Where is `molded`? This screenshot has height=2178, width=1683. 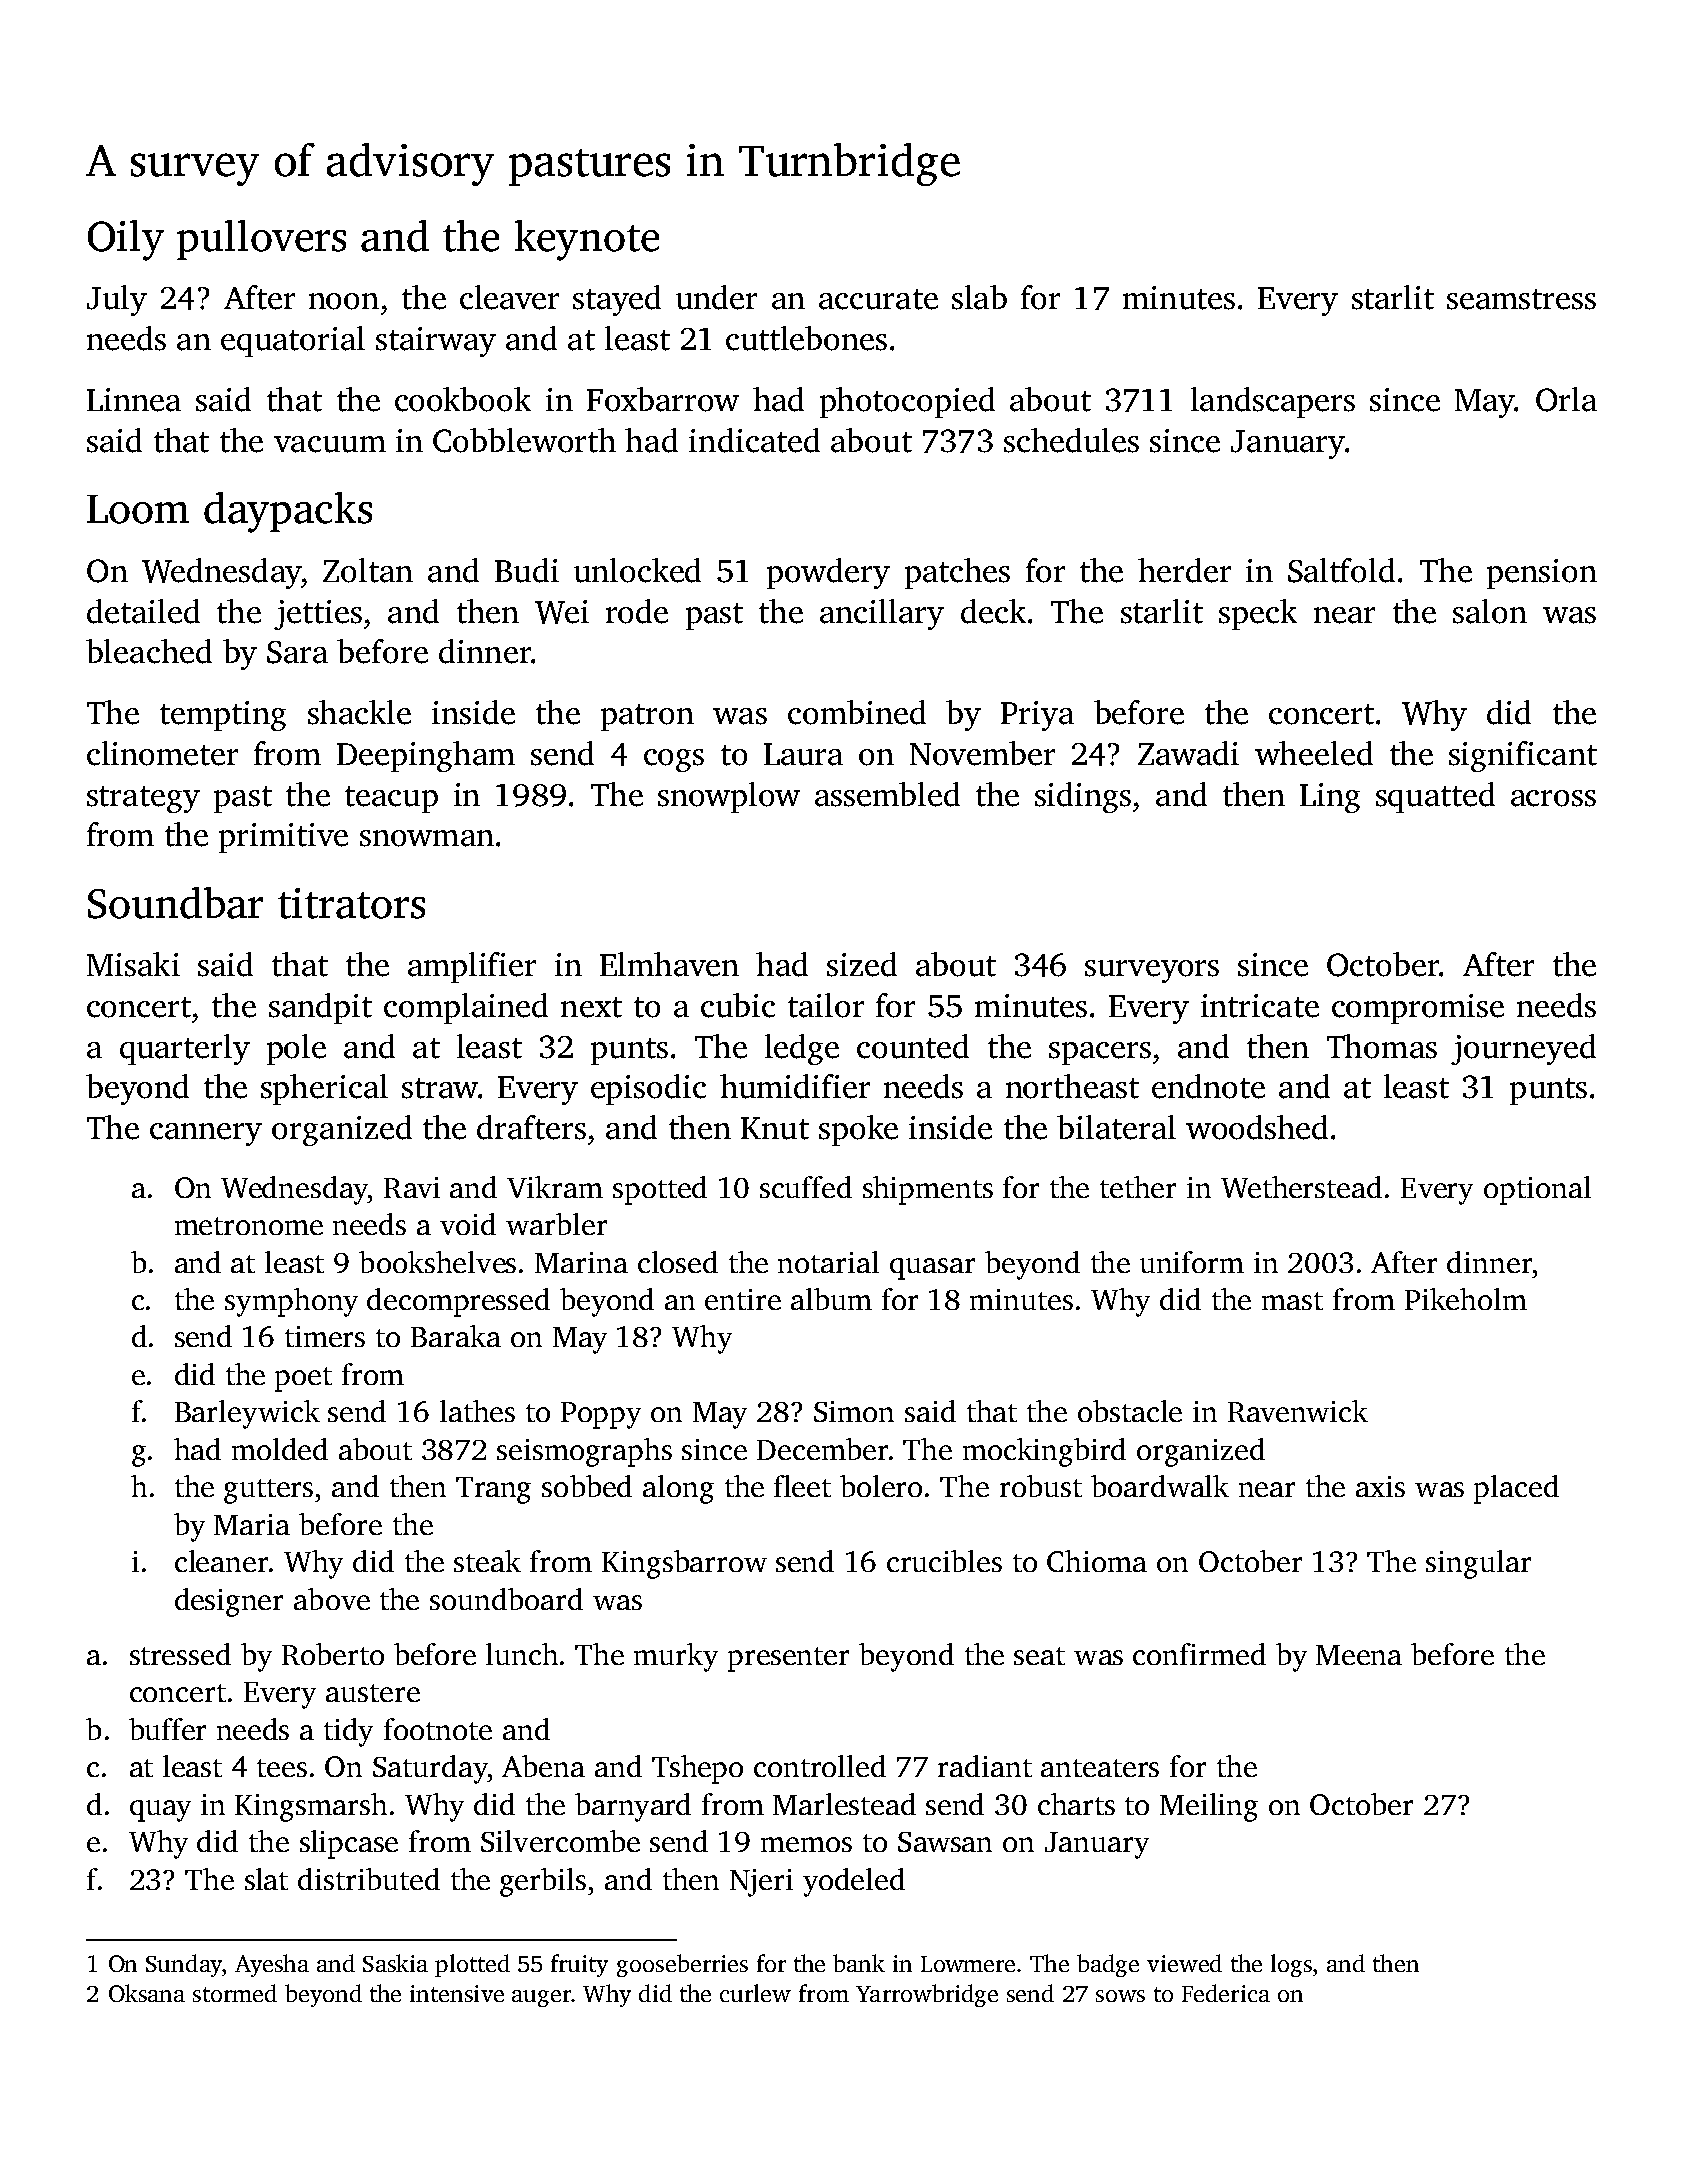 molded is located at coordinates (280, 1449).
